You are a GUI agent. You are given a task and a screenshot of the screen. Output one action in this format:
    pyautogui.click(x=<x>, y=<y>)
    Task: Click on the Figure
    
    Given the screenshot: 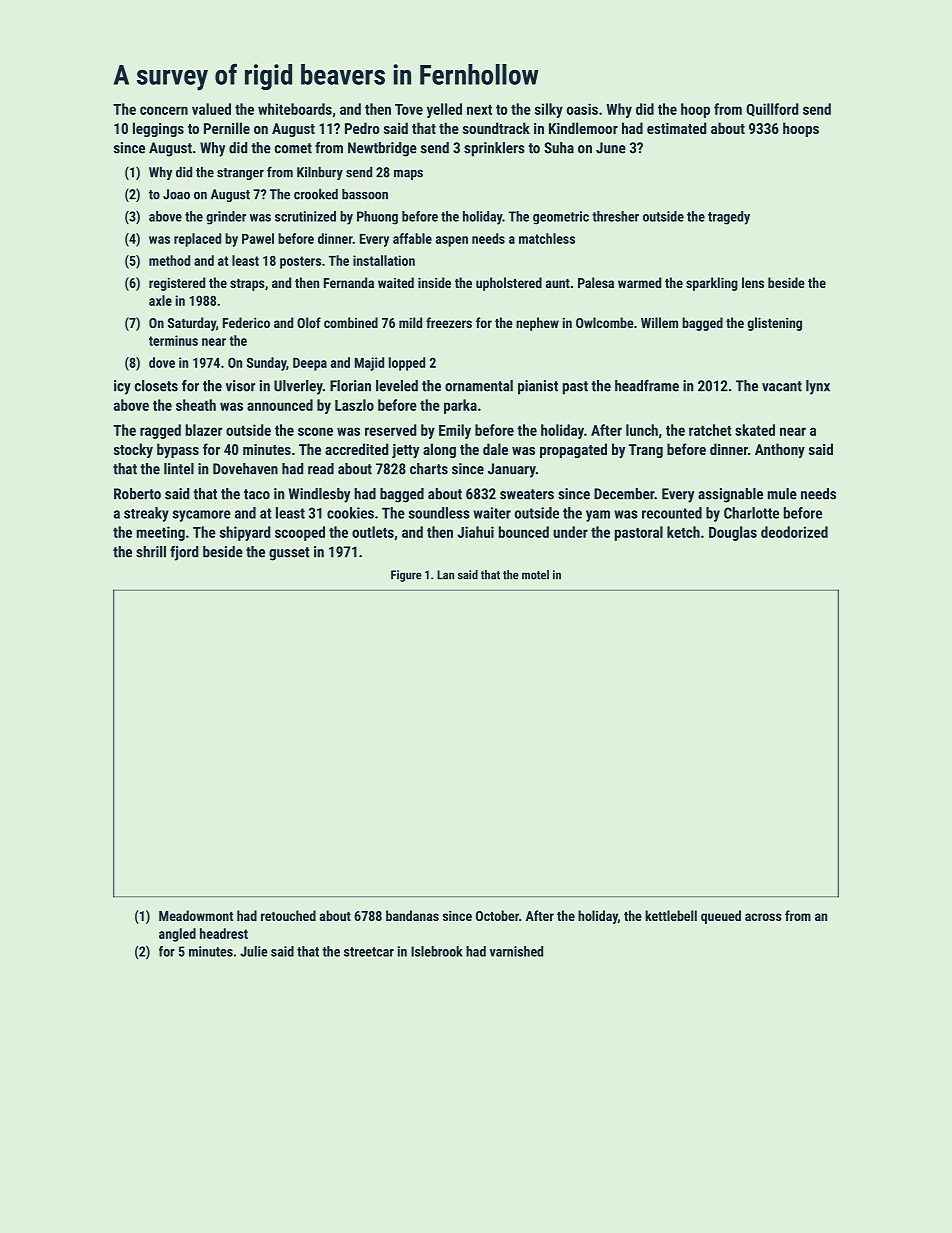 What is the action you would take?
    pyautogui.click(x=406, y=576)
